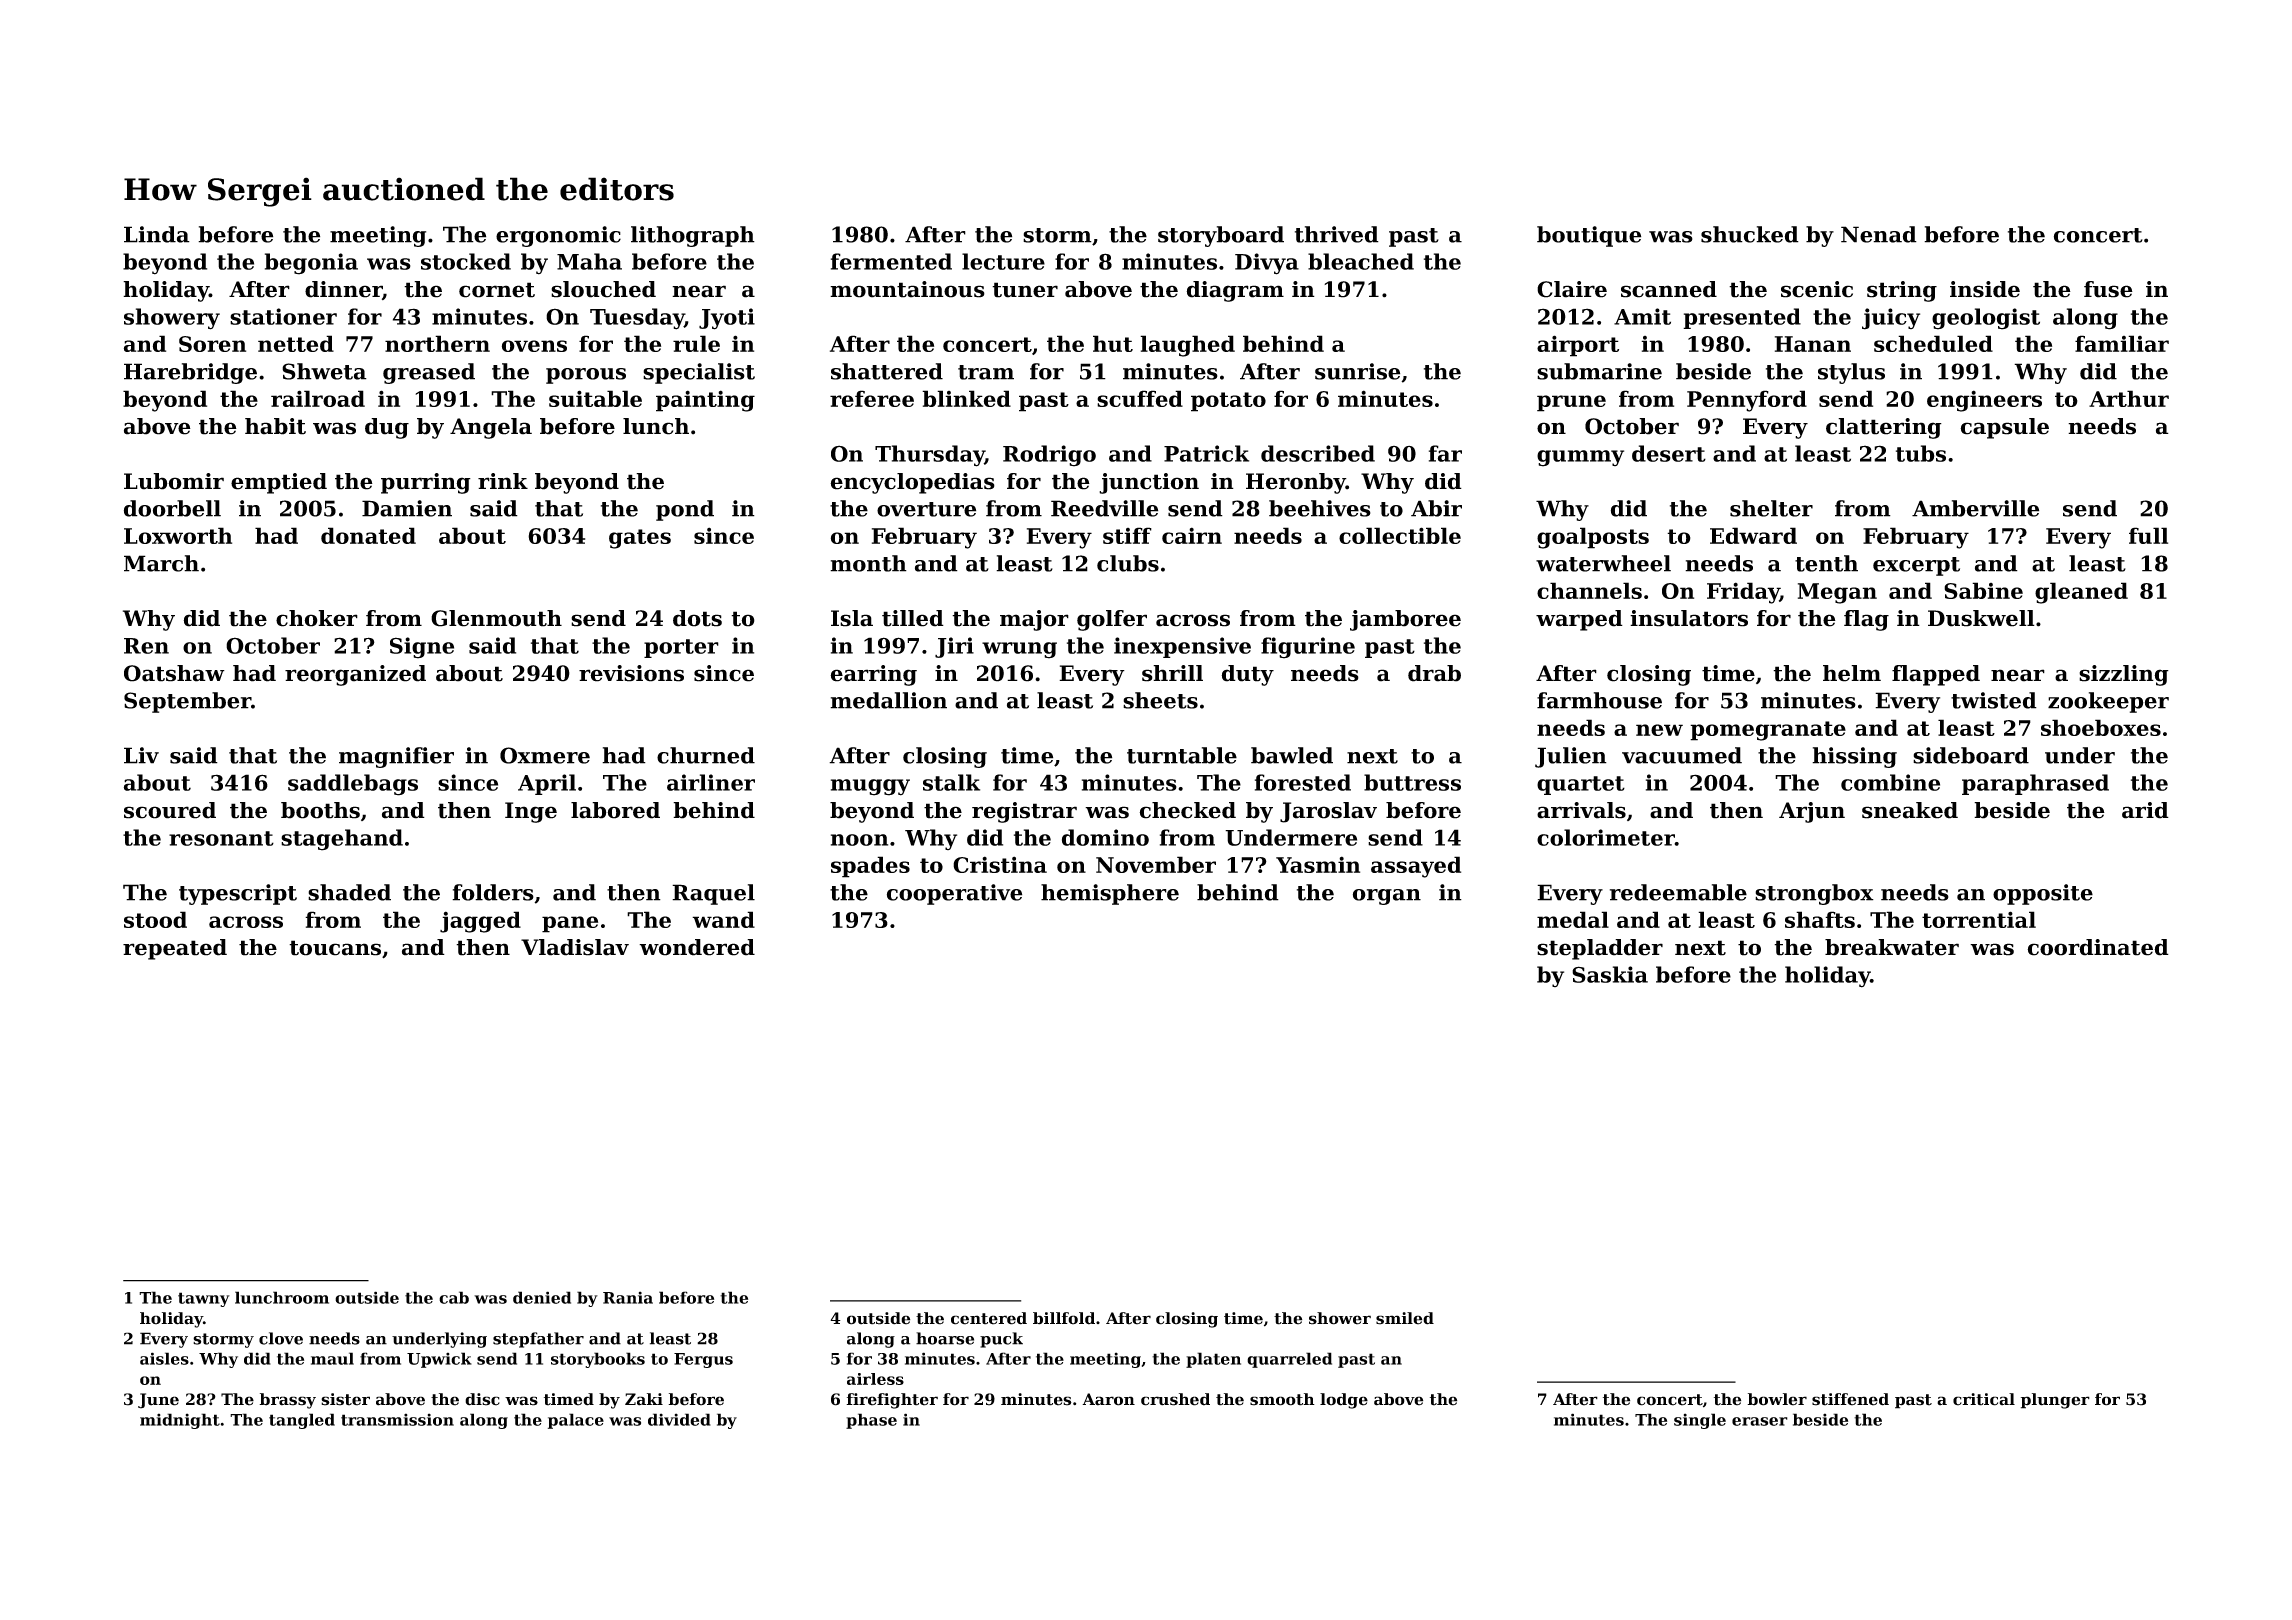 This page has width=2292, height=1620. Describe the element at coordinates (1971, 755) in the page. I see `sideboard` at that location.
